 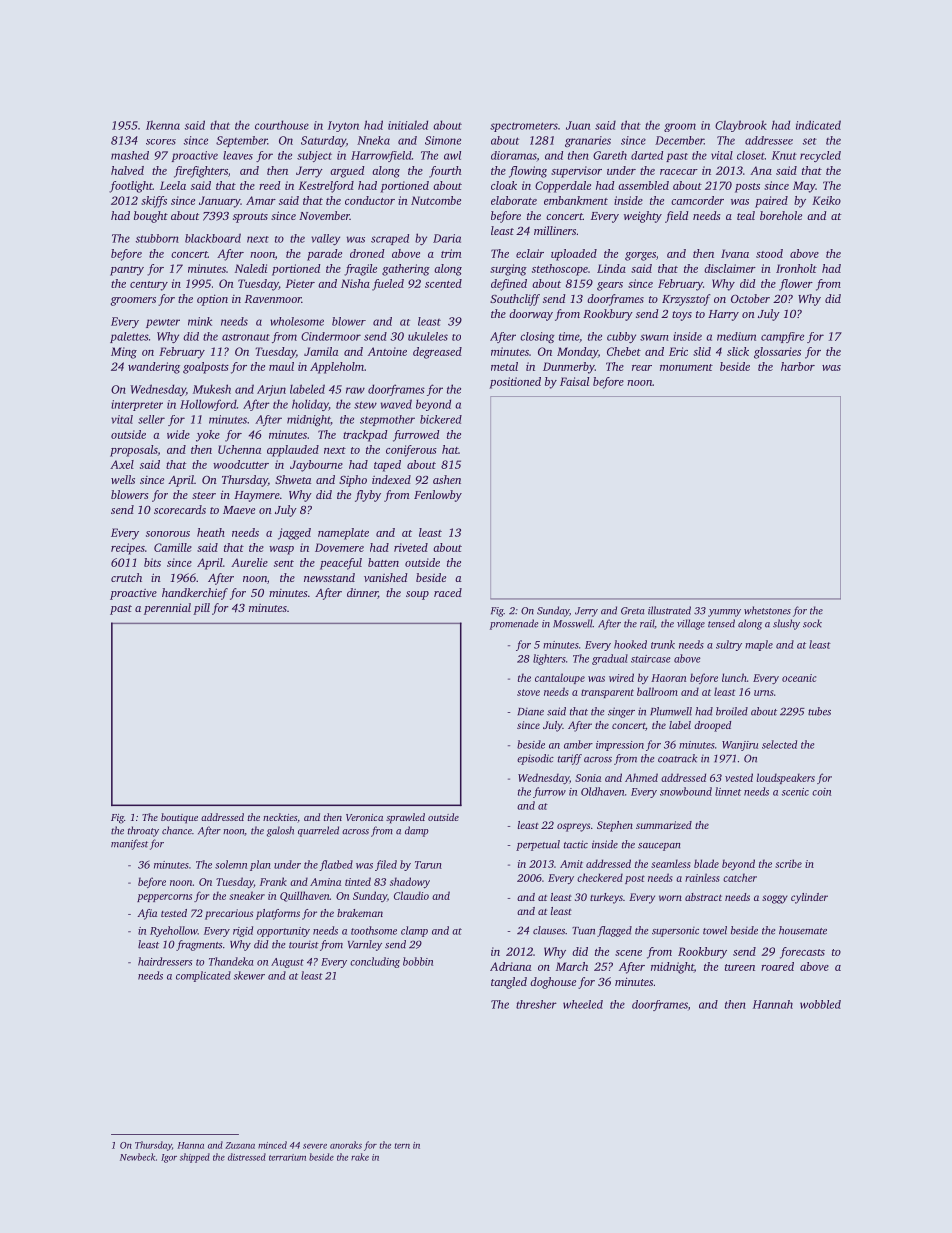 I want to click on minced, so click(x=272, y=1145).
